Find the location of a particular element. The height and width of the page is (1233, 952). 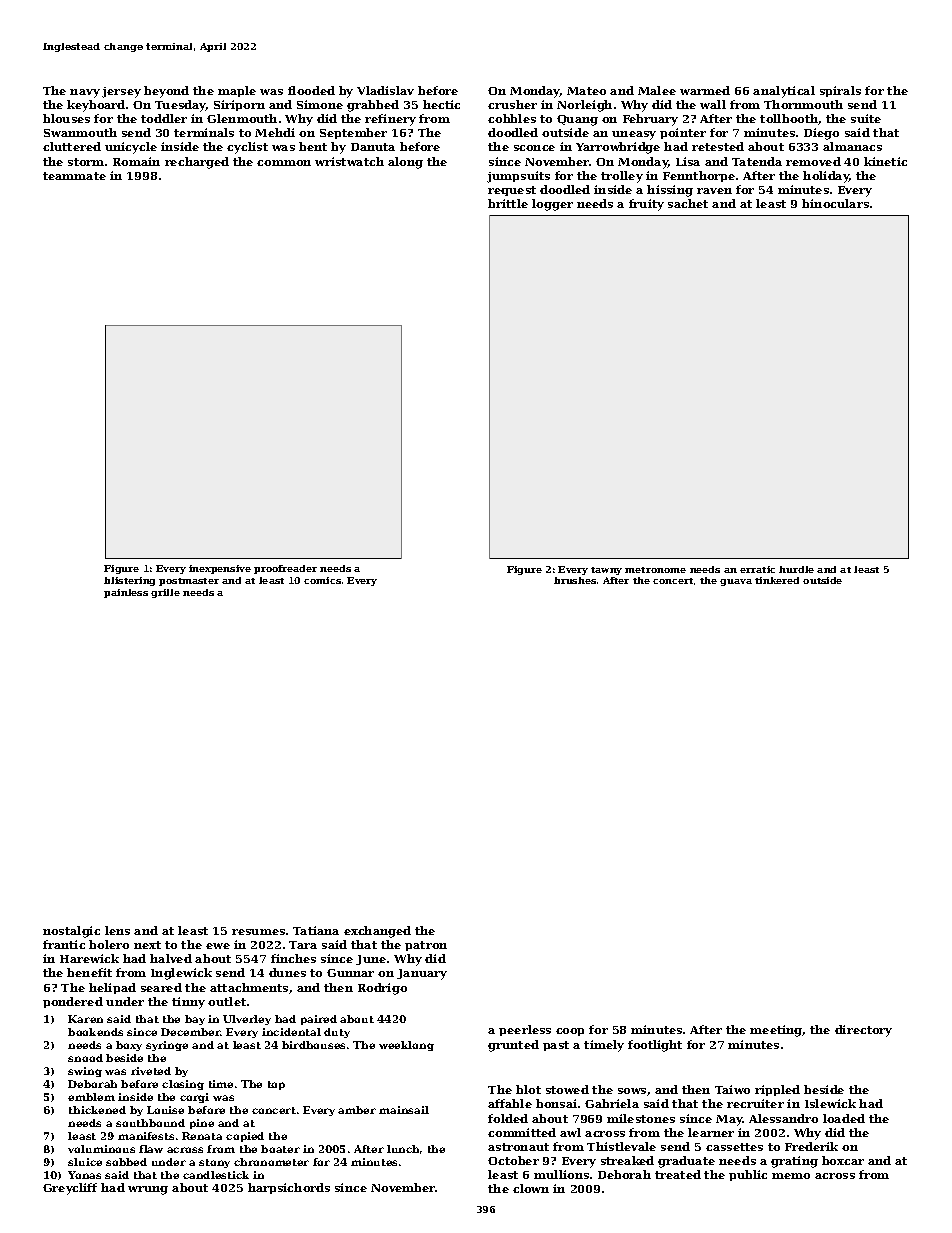

grunted is located at coordinates (513, 1046).
